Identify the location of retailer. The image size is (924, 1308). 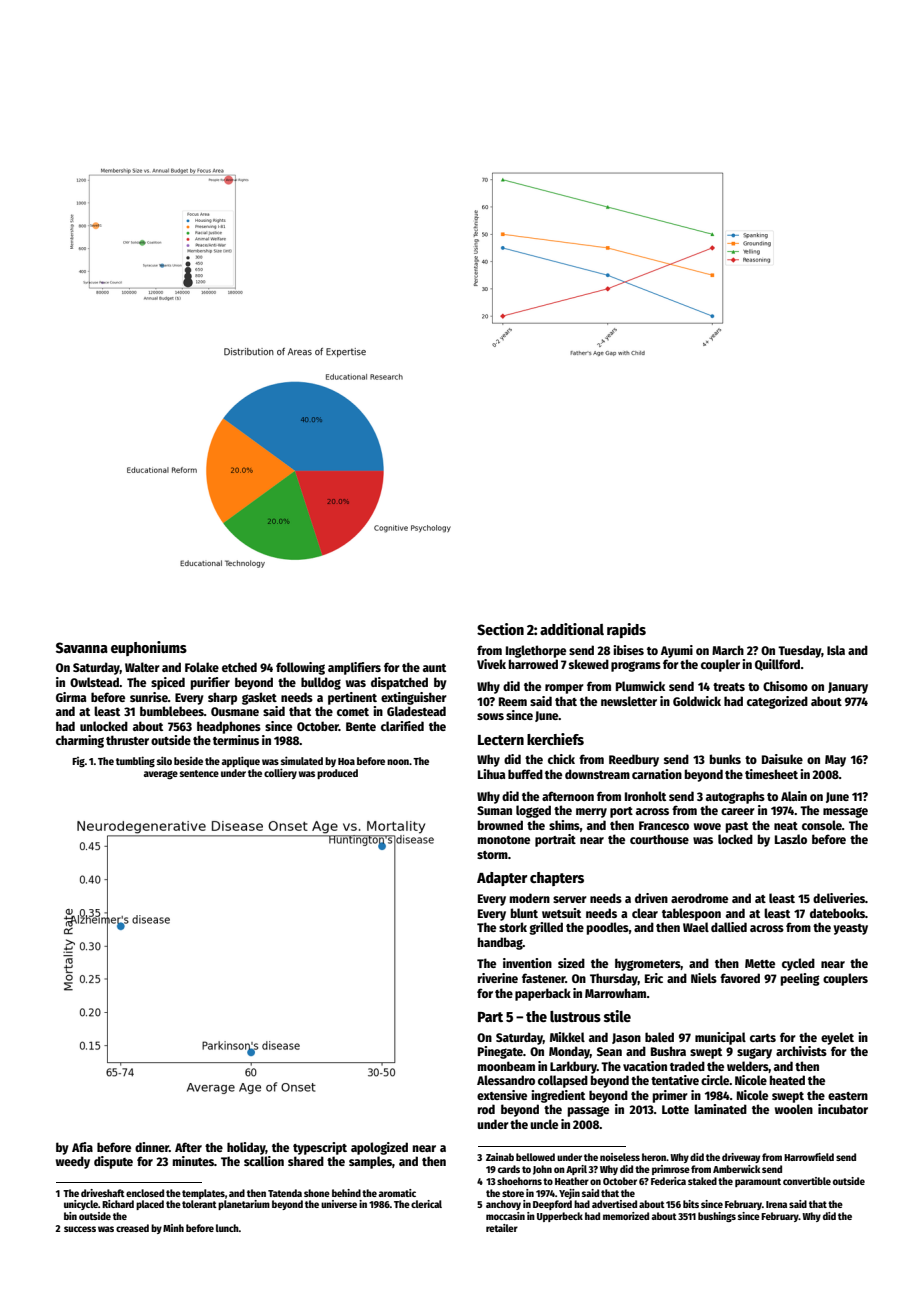
(502, 1228).
